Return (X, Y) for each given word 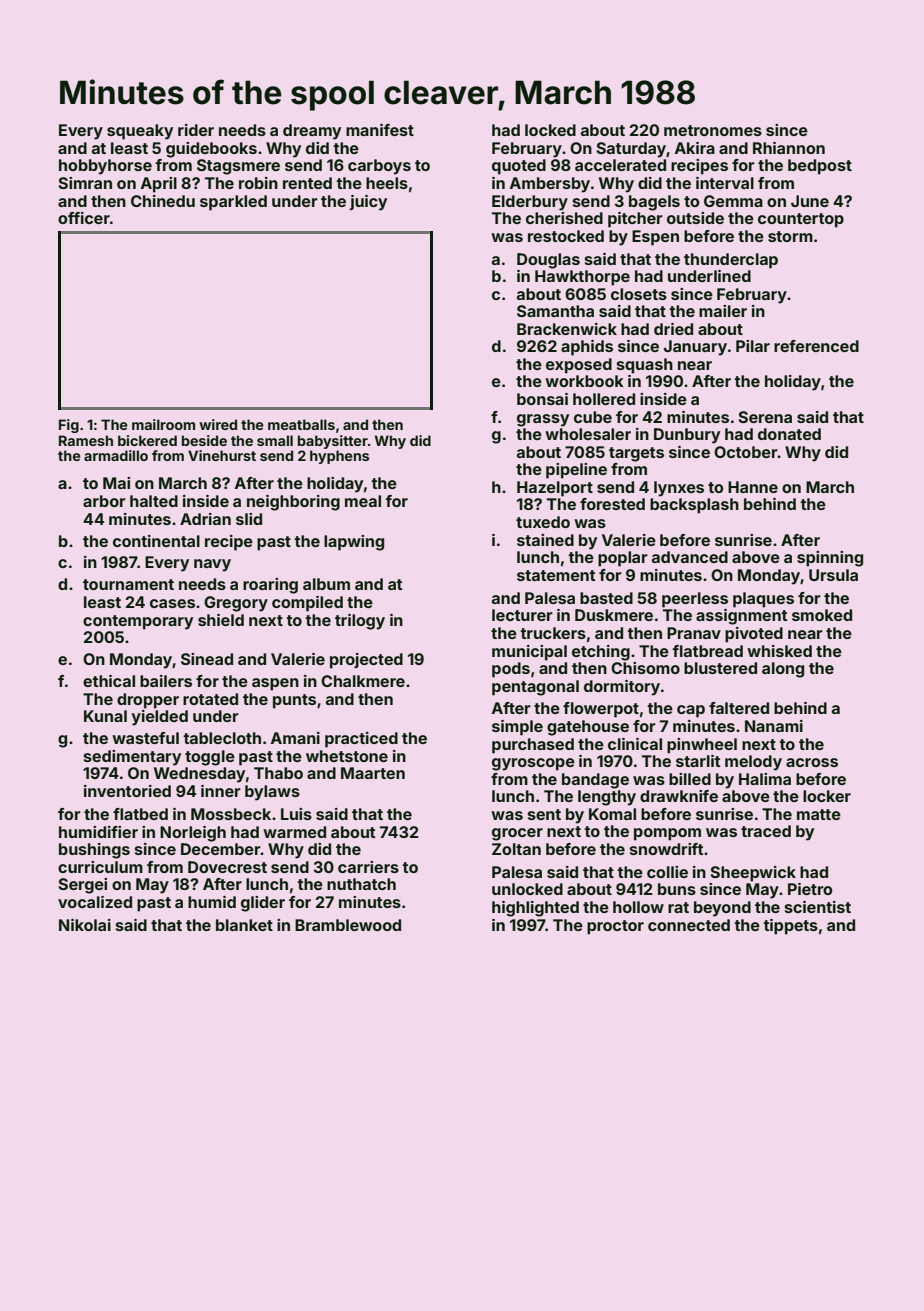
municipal (529, 653)
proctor (615, 927)
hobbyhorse (105, 167)
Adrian (205, 519)
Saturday (631, 150)
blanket (244, 925)
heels (387, 183)
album (326, 584)
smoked (822, 615)
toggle (210, 758)
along (783, 670)
